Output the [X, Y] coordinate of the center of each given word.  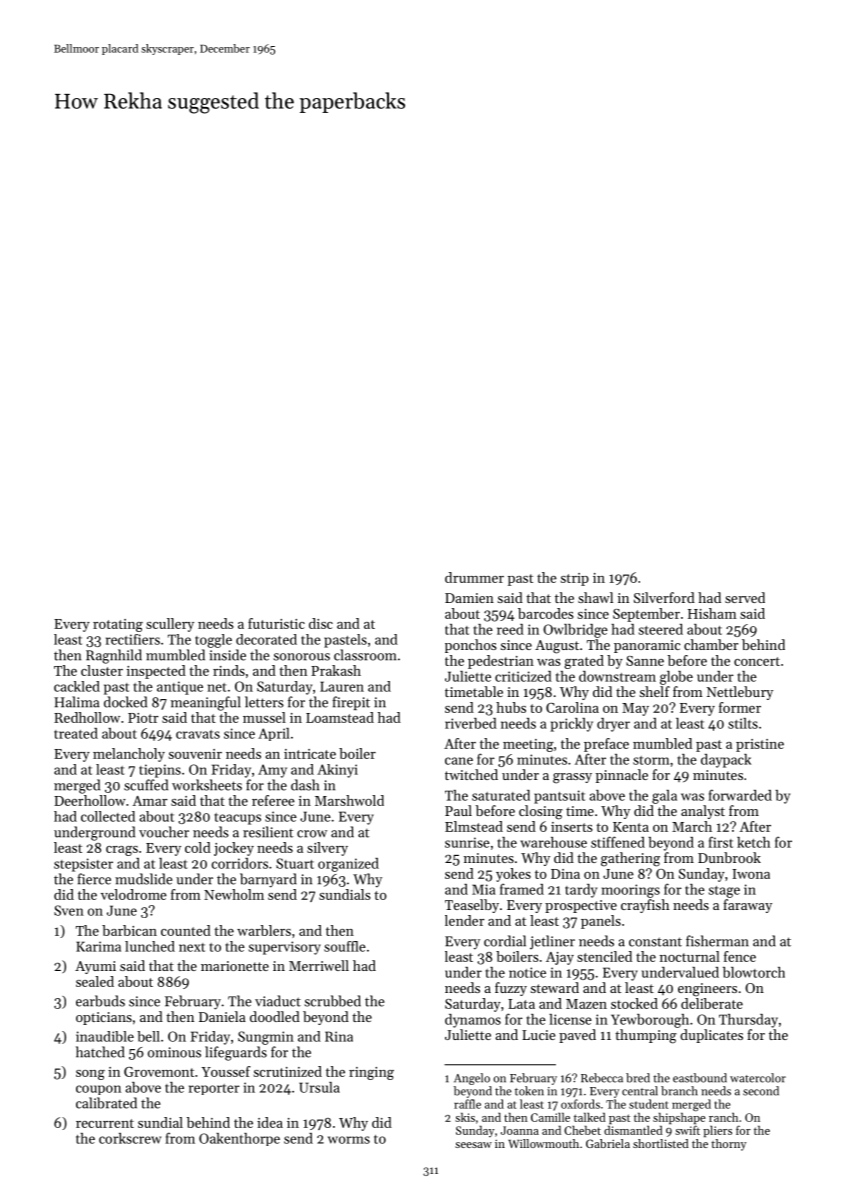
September [646, 615]
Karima [98, 946]
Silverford [664, 597]
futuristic [276, 623]
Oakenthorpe [239, 1139]
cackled [77, 686]
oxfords [580, 1104]
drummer [474, 577]
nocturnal [690, 956]
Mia [483, 889]
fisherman [717, 941]
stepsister [83, 865]
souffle [345, 946]
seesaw [473, 1145]
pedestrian [501, 662]
